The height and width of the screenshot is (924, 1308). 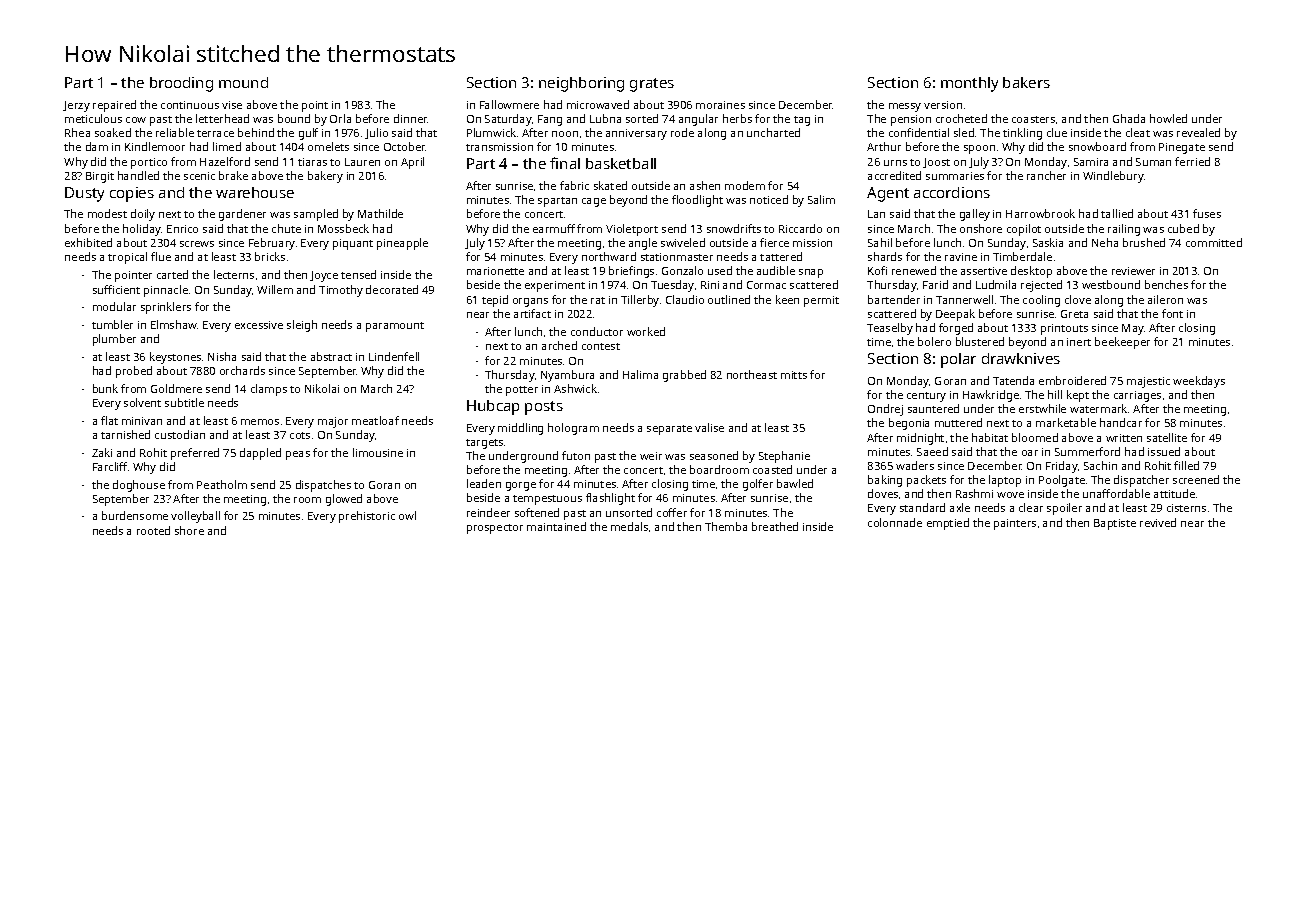 I want to click on artifact, so click(x=532, y=313).
